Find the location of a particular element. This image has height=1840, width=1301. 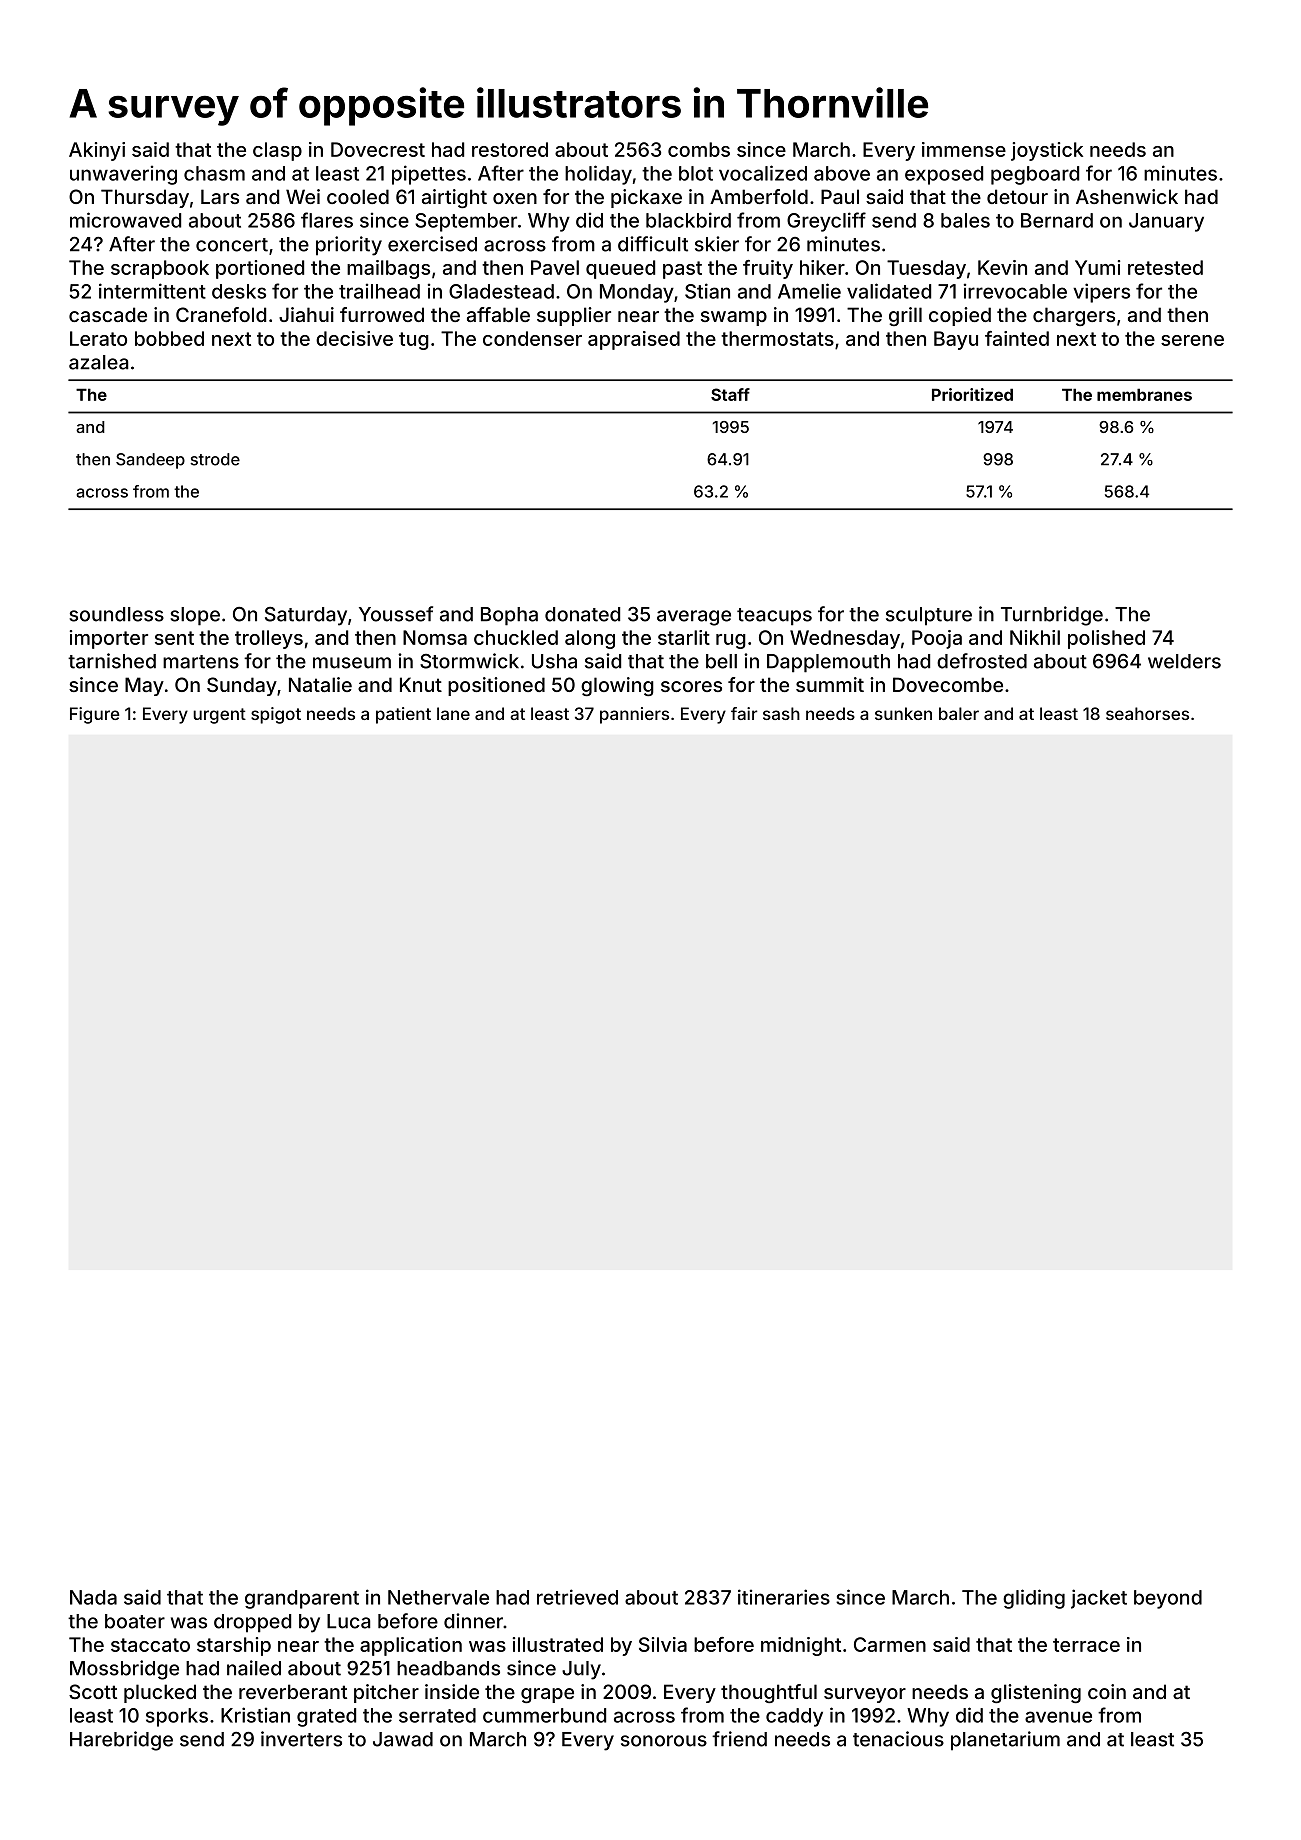

Turnbridge is located at coordinates (1052, 616).
